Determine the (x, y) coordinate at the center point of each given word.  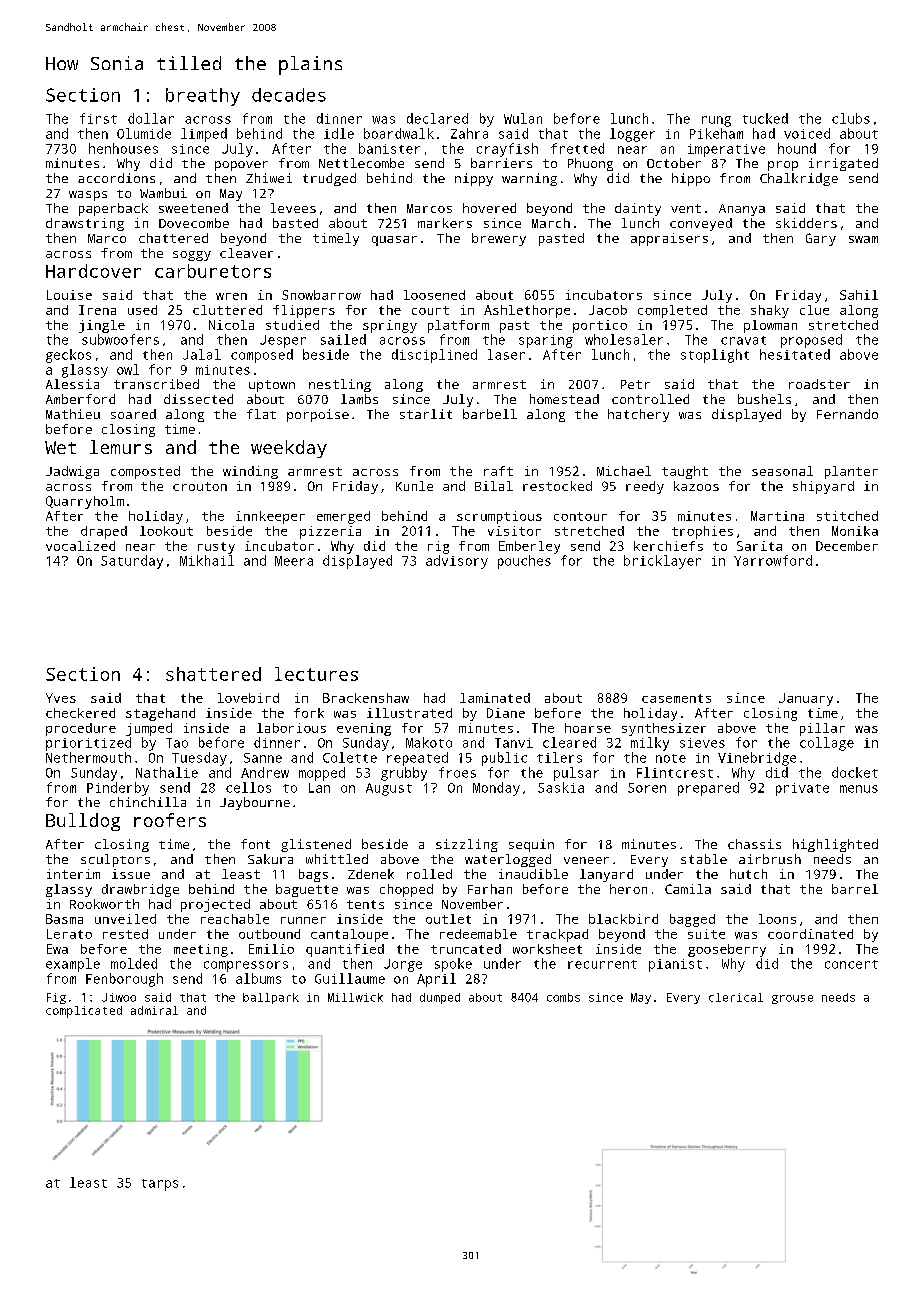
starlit (426, 414)
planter (851, 472)
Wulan (523, 118)
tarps (160, 1185)
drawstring (85, 224)
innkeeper (270, 517)
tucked (765, 118)
